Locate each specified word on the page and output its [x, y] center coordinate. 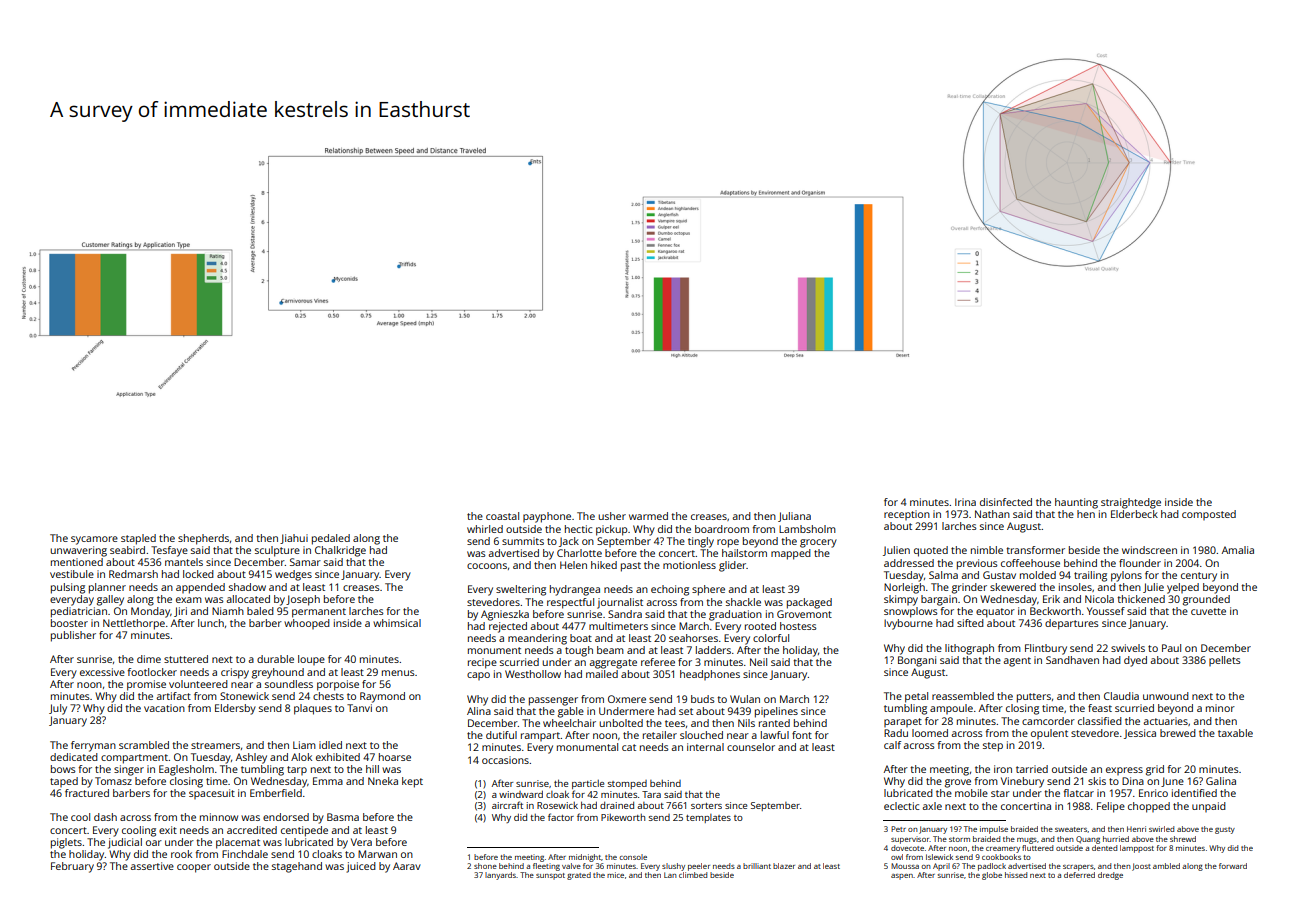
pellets [1225, 661]
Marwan [377, 854]
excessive [102, 672]
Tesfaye [169, 551]
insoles [1075, 587]
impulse [994, 830]
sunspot [550, 876]
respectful [570, 603]
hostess [798, 626]
